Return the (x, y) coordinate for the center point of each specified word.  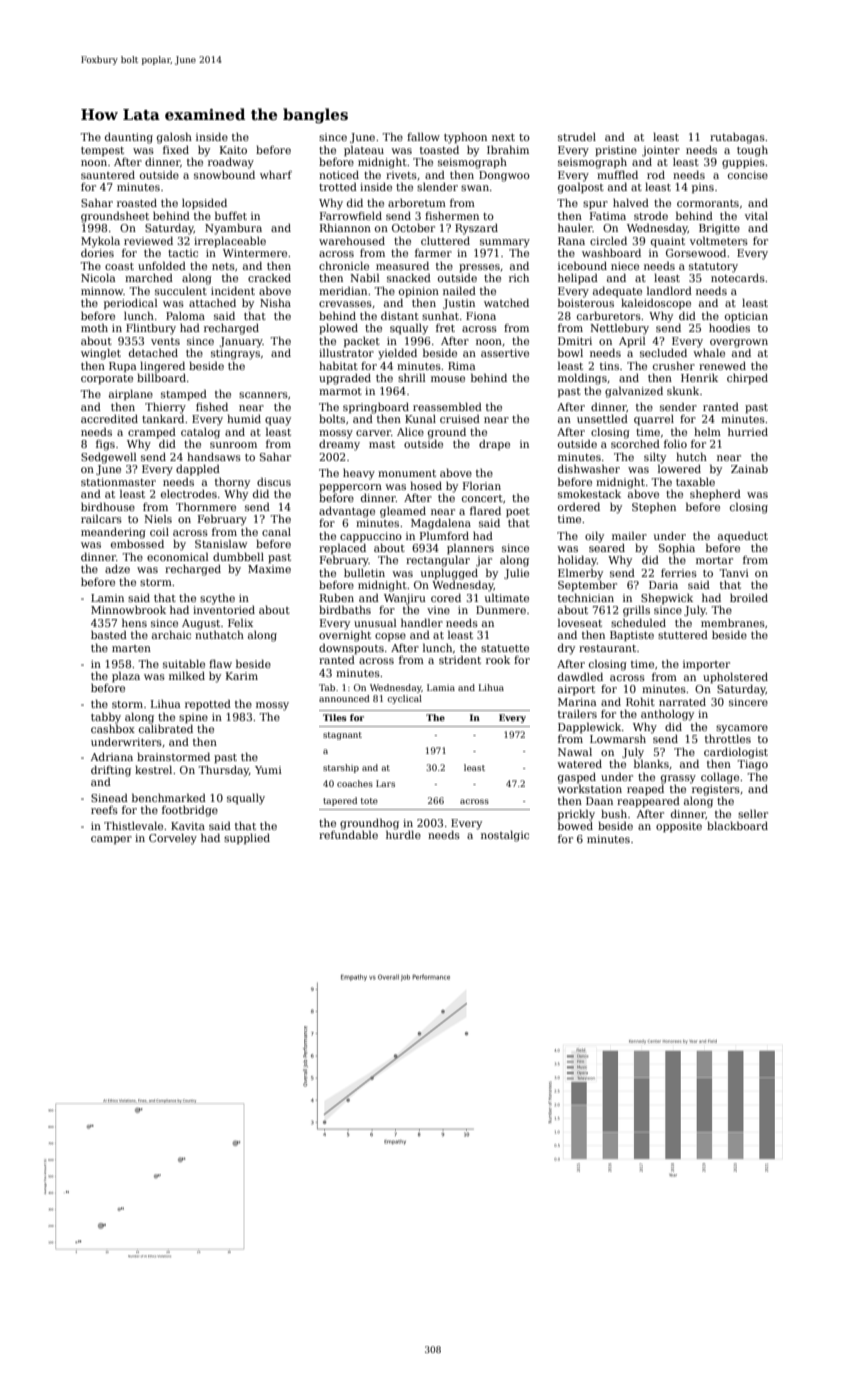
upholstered (735, 677)
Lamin (107, 598)
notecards (738, 278)
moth (94, 327)
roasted (137, 203)
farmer (433, 253)
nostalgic (505, 836)
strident (460, 659)
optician (746, 317)
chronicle (344, 265)
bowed (575, 825)
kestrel (153, 769)
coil (159, 532)
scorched (635, 443)
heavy (359, 474)
